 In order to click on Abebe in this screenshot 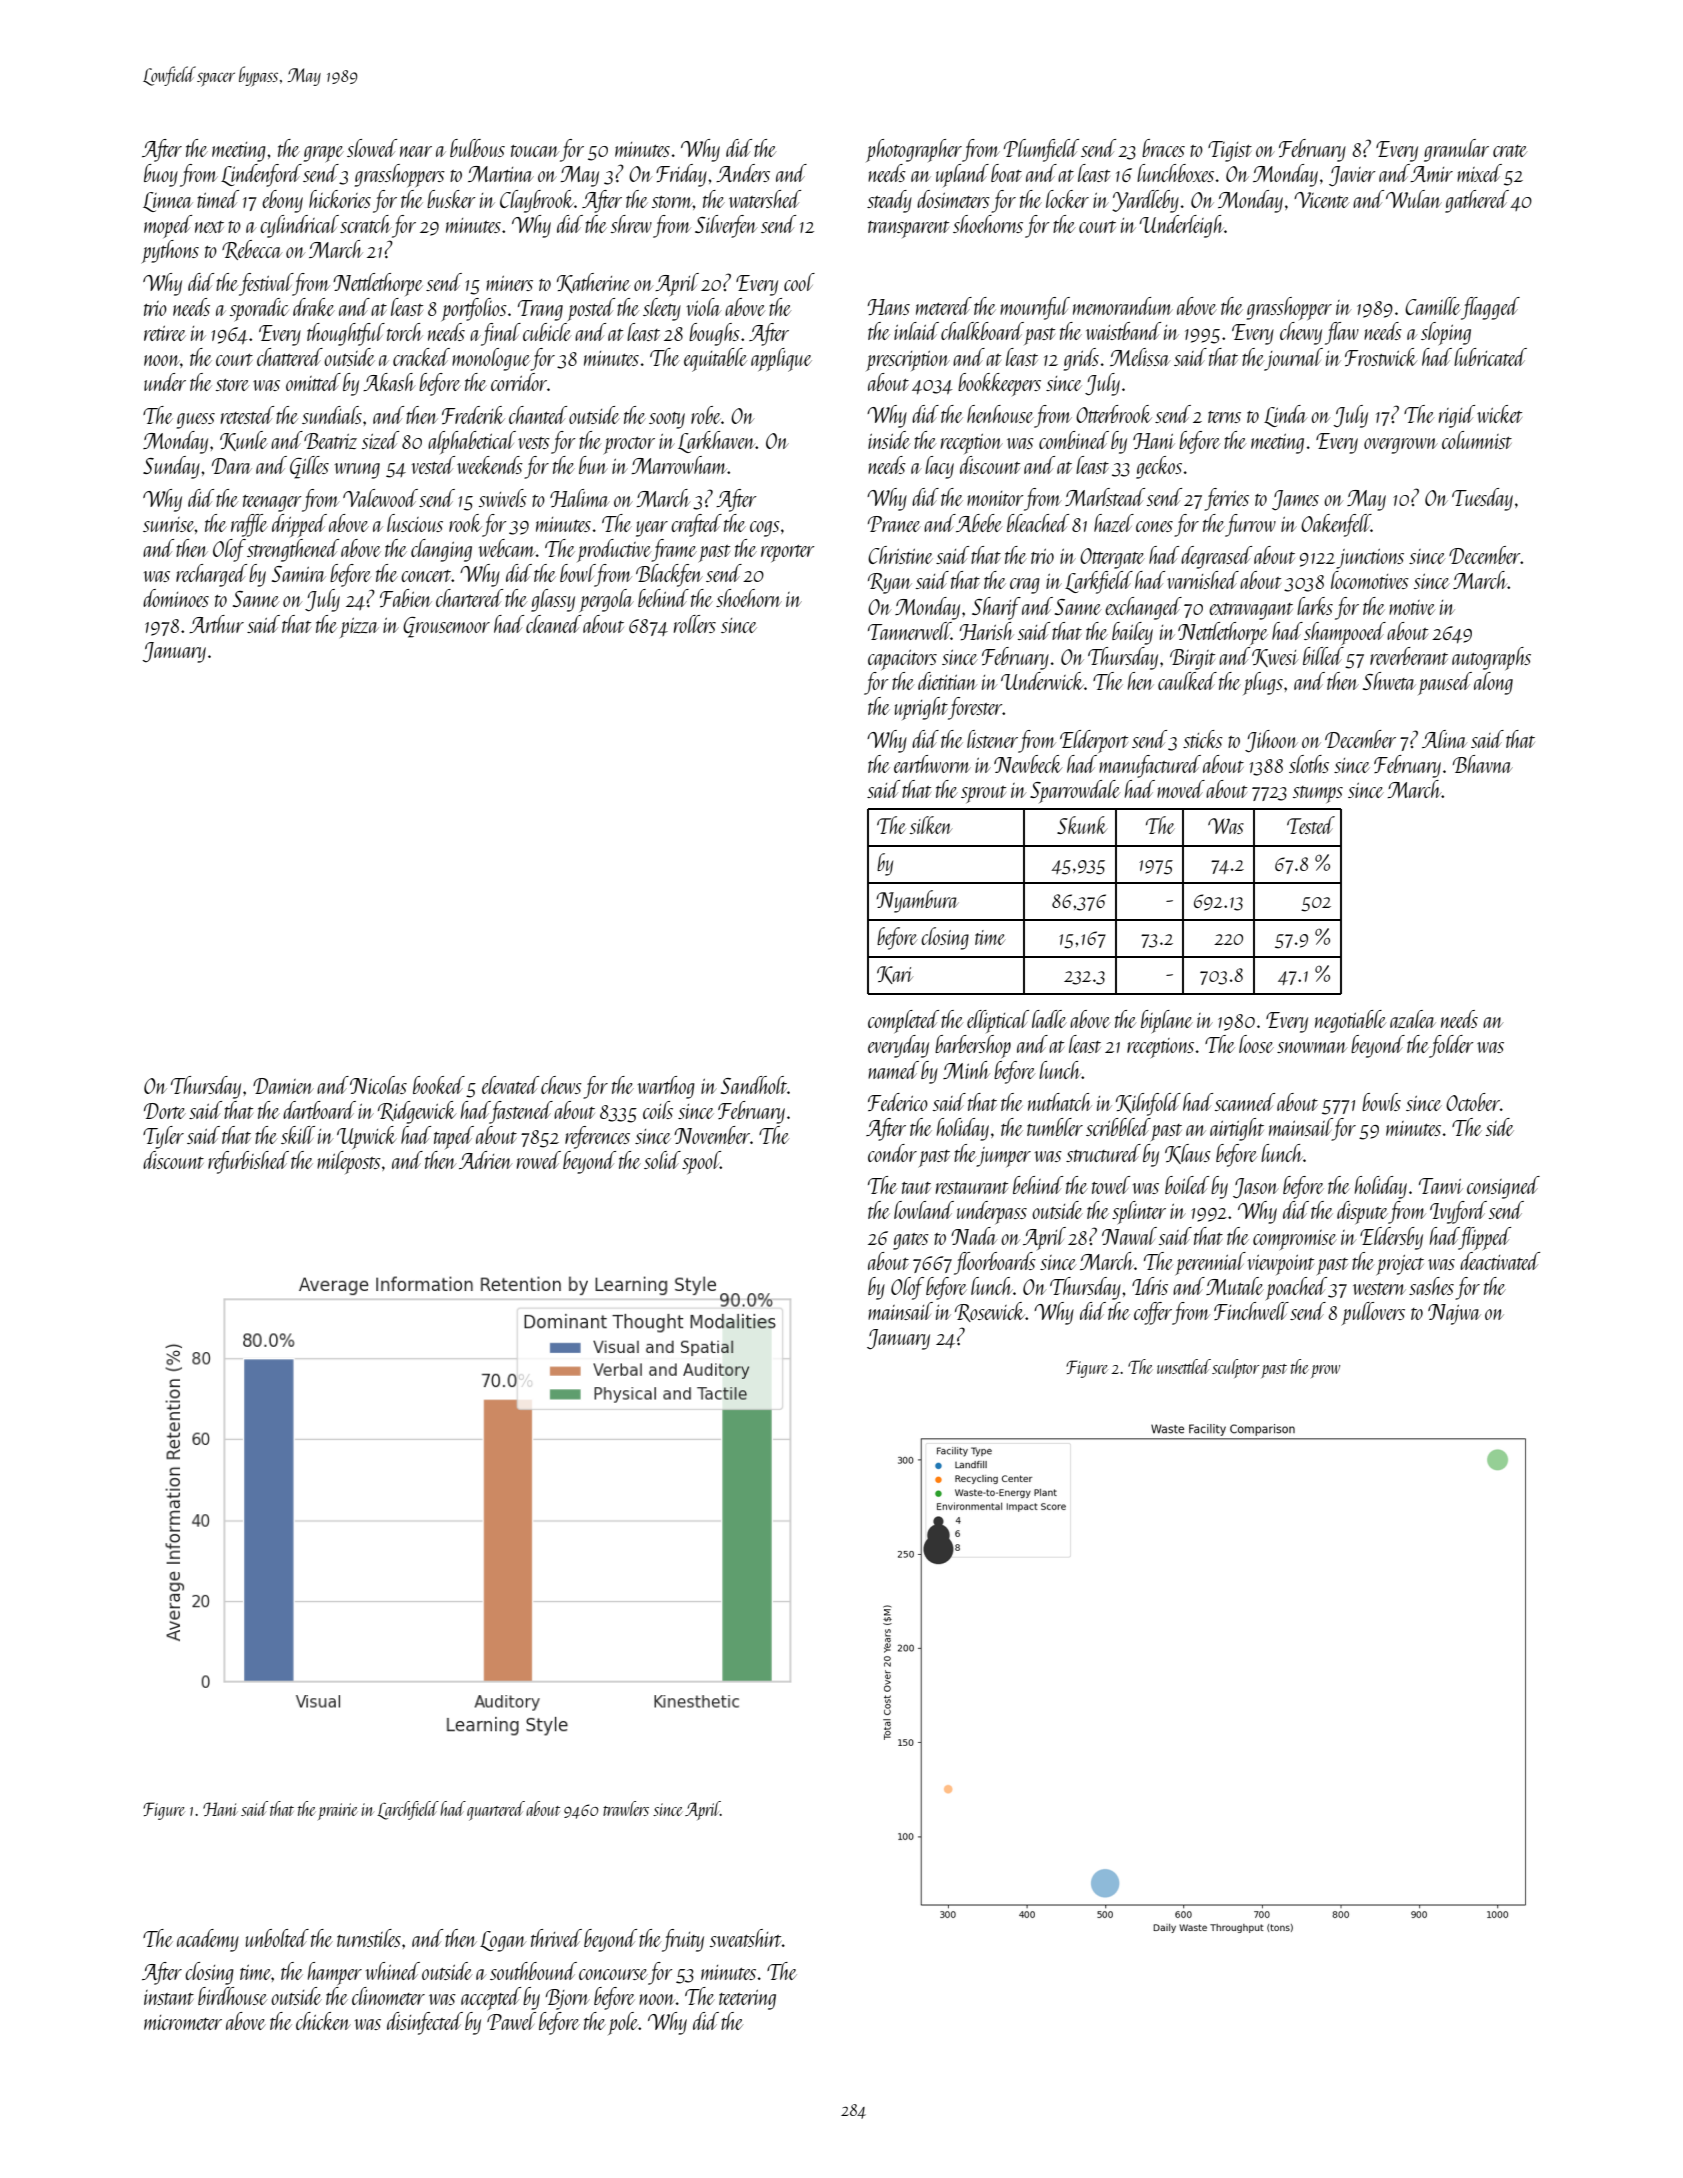, I will do `click(979, 523)`.
